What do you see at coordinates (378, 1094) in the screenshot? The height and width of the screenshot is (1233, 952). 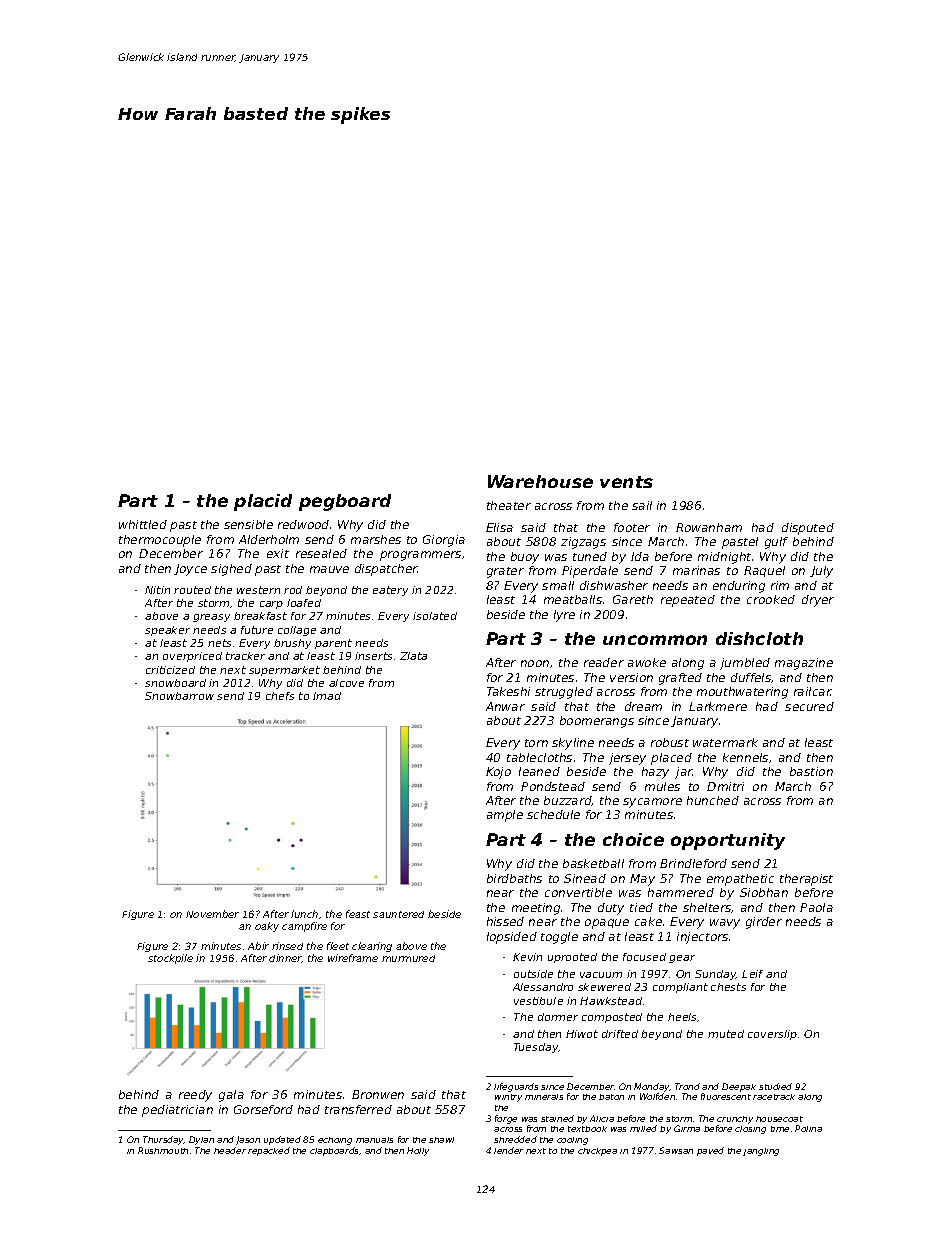 I see `Bronwen` at bounding box center [378, 1094].
